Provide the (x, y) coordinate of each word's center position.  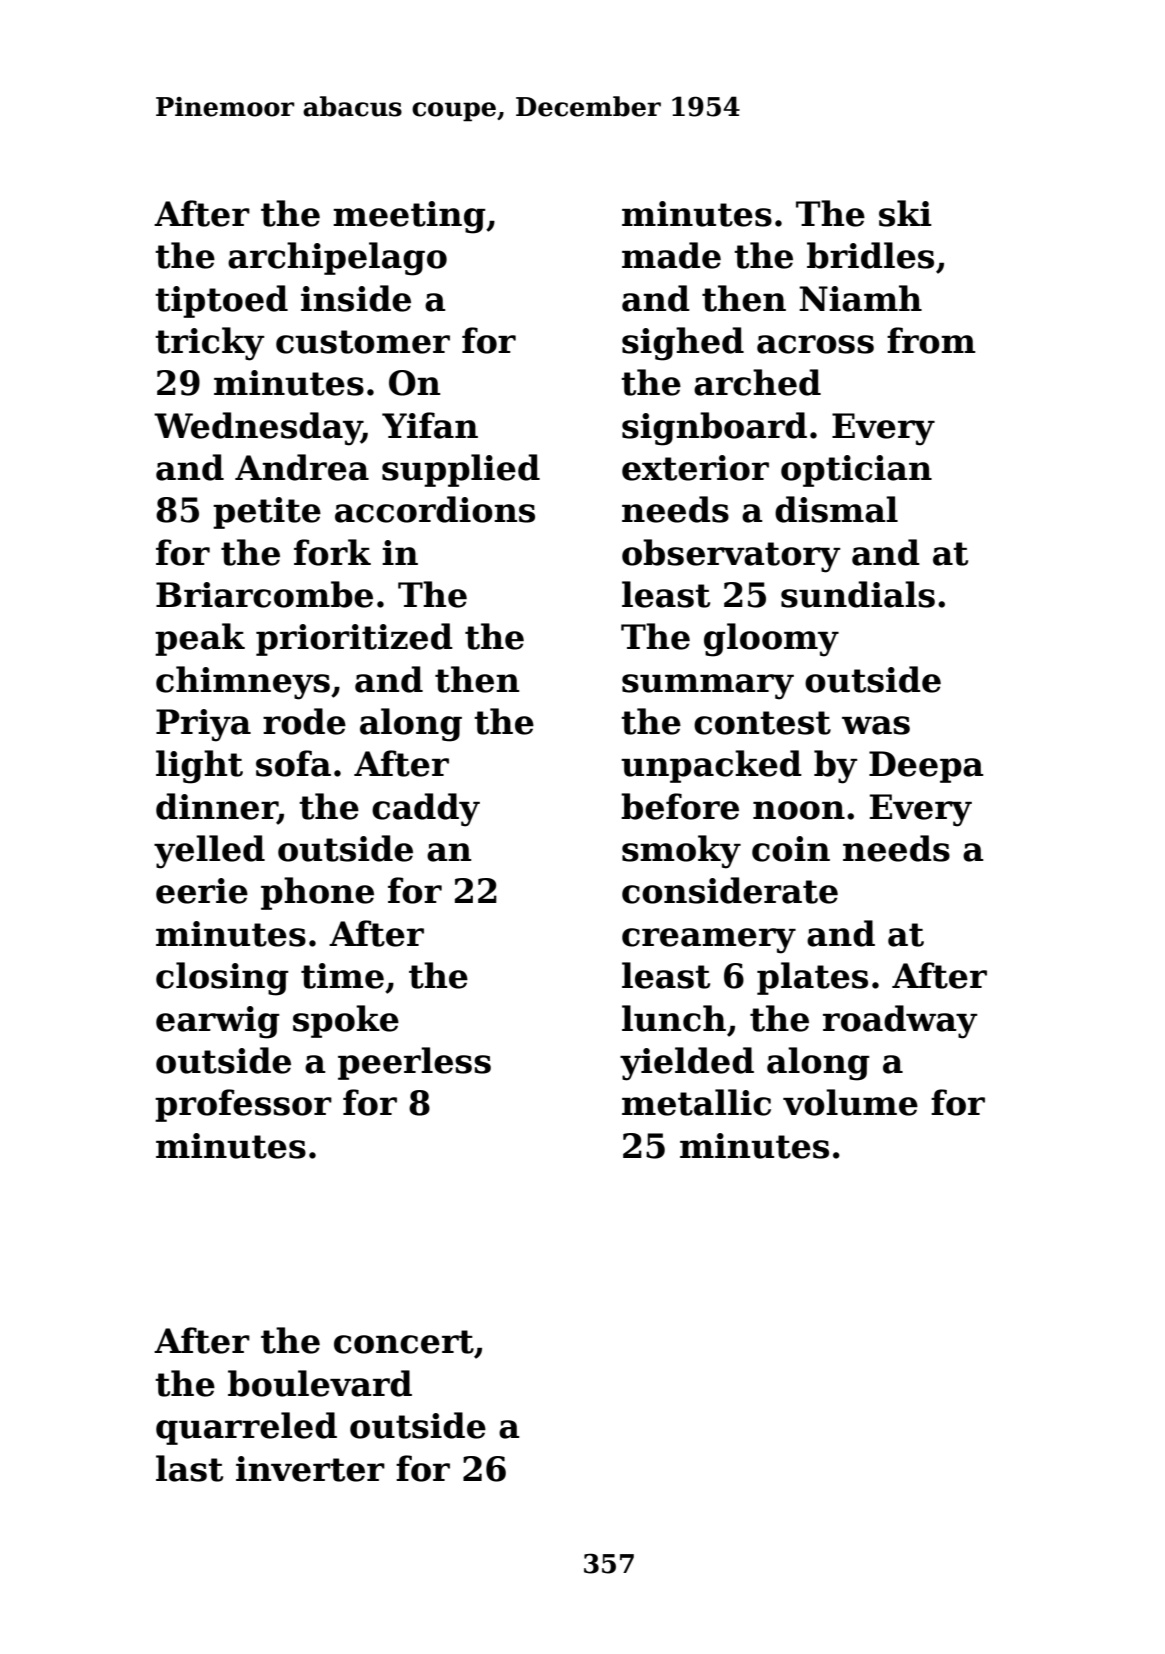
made (671, 255)
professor (243, 1105)
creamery (709, 941)
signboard (714, 429)
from (931, 340)
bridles (870, 255)
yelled (209, 852)
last (189, 1468)
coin (791, 849)
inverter (310, 1469)
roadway (900, 1022)
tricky (210, 344)
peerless (414, 1063)
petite (267, 513)
